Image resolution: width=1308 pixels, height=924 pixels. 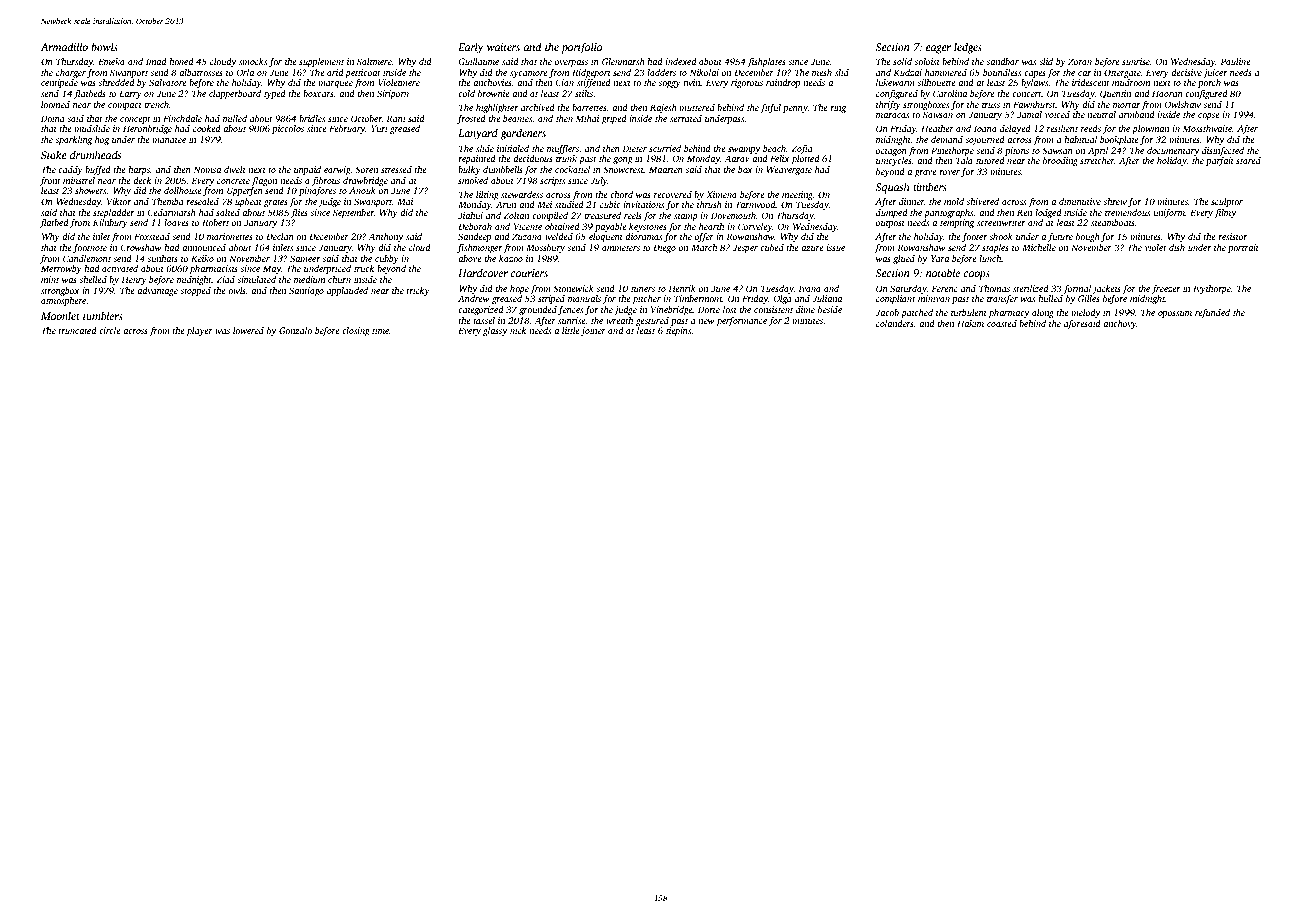 What do you see at coordinates (1235, 61) in the screenshot?
I see `Pauline` at bounding box center [1235, 61].
